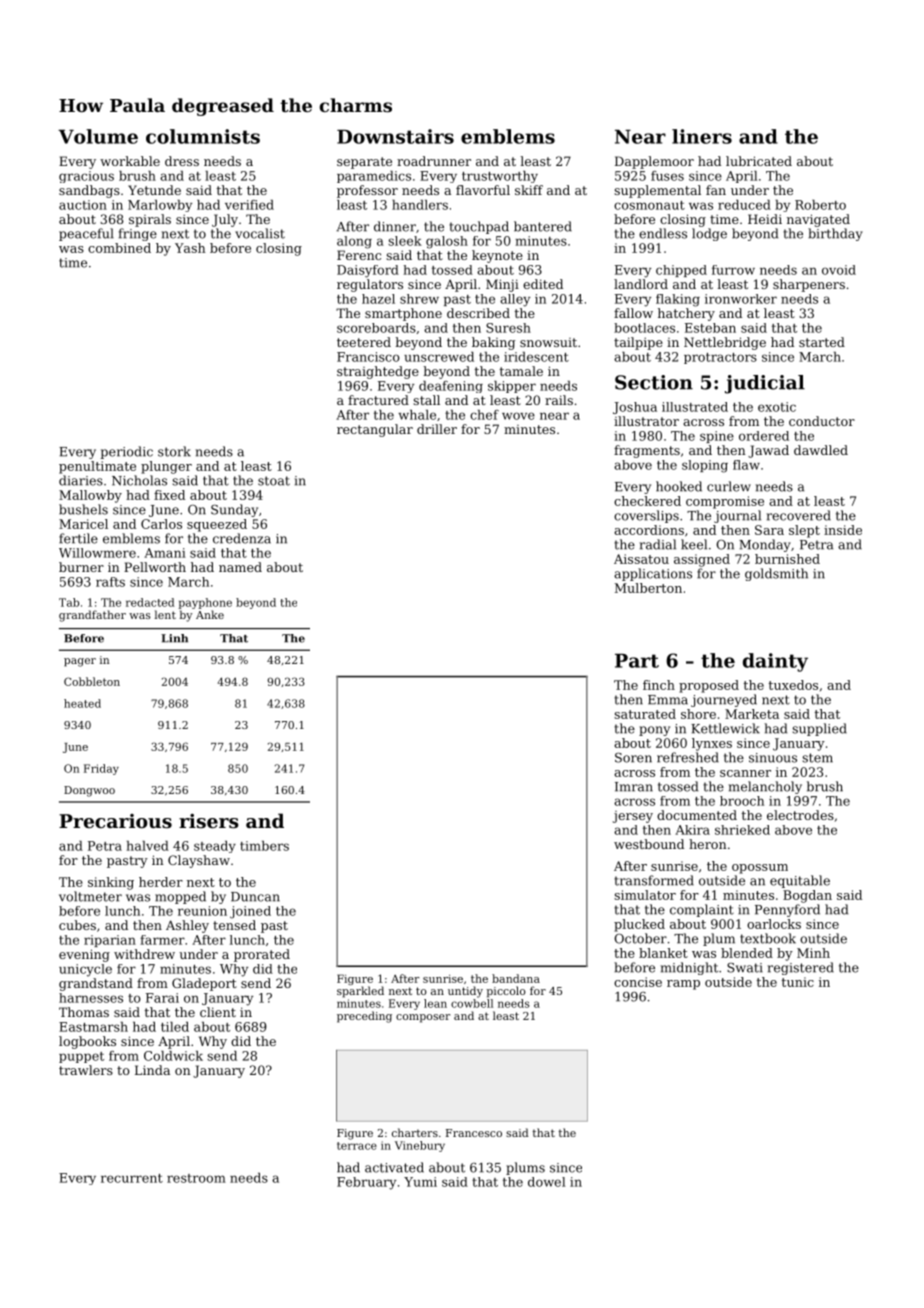 The width and height of the document is (924, 1308). I want to click on fallow, so click(633, 313).
